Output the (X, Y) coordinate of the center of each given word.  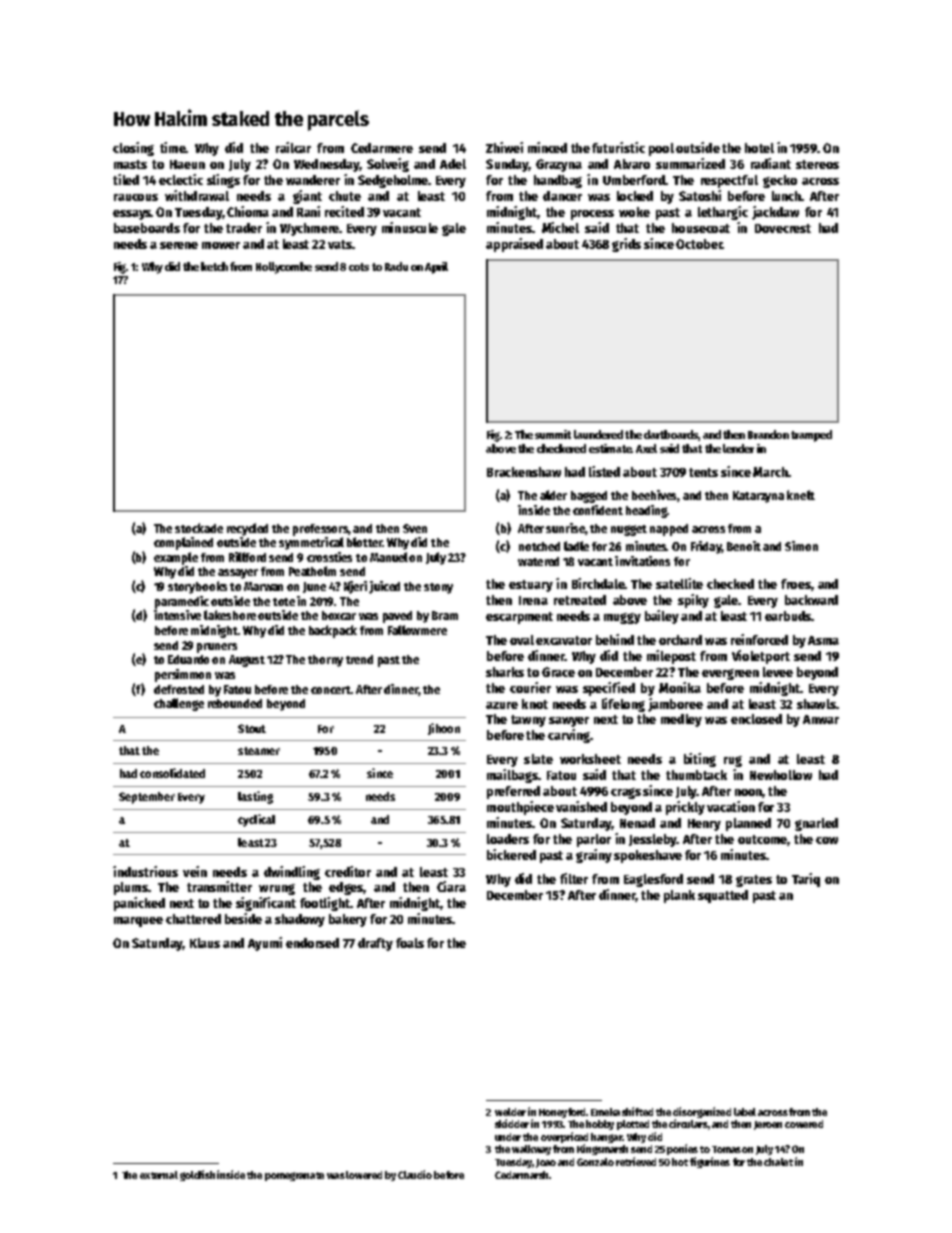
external (159, 1175)
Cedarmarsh (521, 1175)
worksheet (590, 759)
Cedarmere (382, 148)
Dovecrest (783, 228)
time (172, 147)
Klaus (205, 943)
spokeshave (648, 856)
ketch (214, 266)
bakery (348, 920)
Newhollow (781, 775)
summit (553, 434)
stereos (817, 164)
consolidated (172, 773)
